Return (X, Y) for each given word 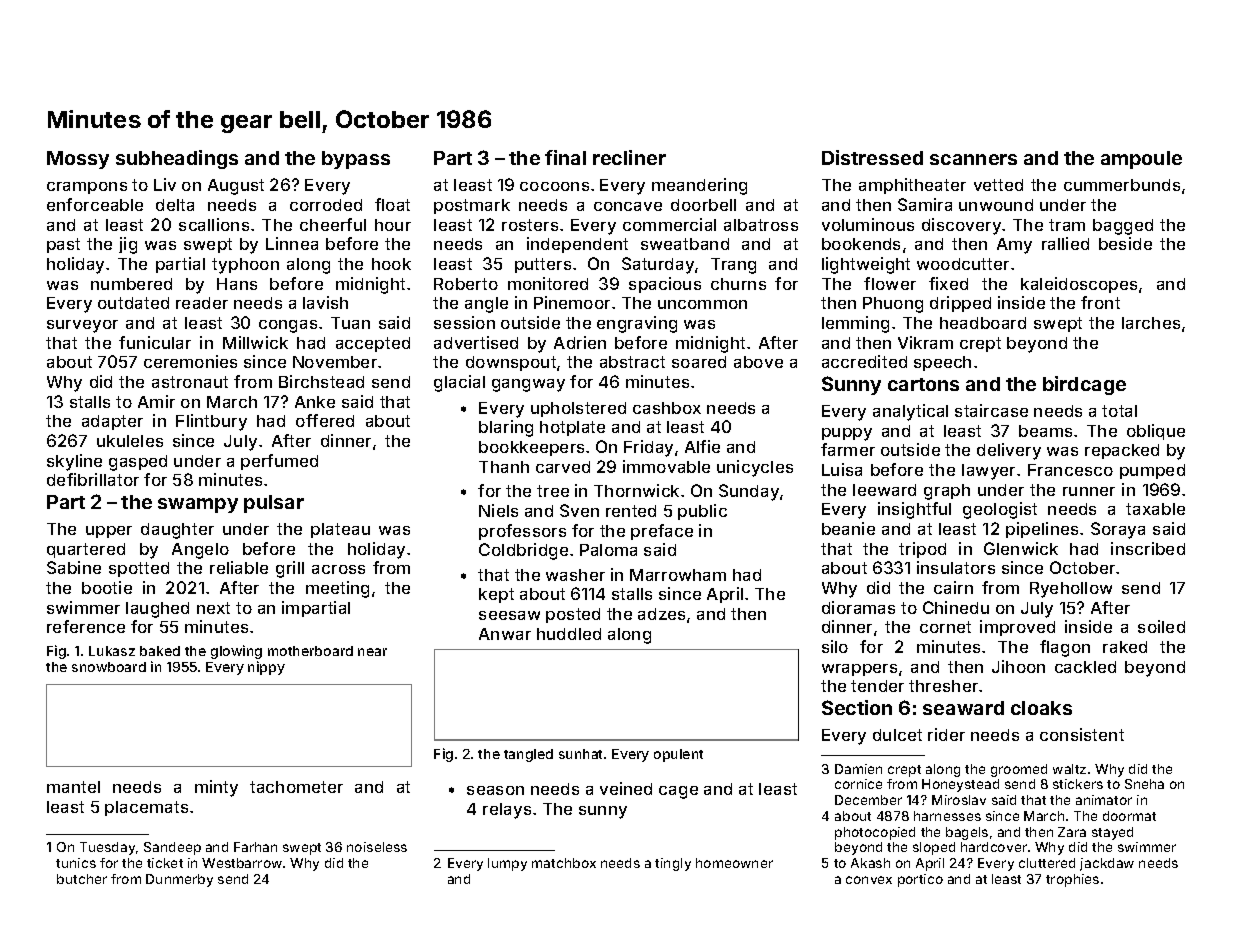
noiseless (377, 847)
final (565, 157)
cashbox (667, 408)
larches (1151, 323)
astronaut (190, 382)
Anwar (505, 634)
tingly (673, 864)
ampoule (1141, 160)
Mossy (78, 160)
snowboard (109, 667)
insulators (956, 567)
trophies (1072, 880)
